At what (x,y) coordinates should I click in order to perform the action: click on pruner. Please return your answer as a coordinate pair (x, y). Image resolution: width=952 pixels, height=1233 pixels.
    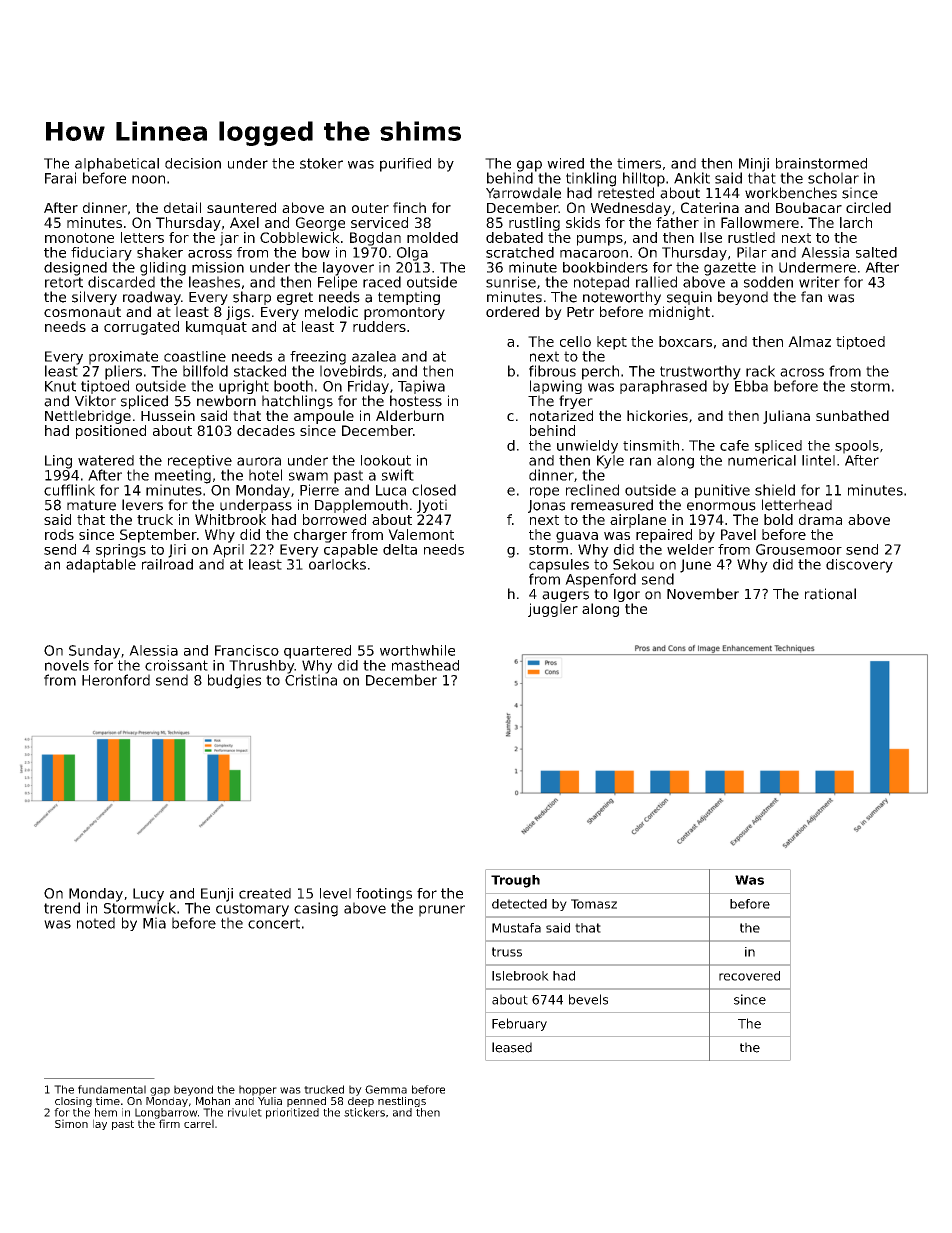
    Looking at the image, I should click on (442, 911).
